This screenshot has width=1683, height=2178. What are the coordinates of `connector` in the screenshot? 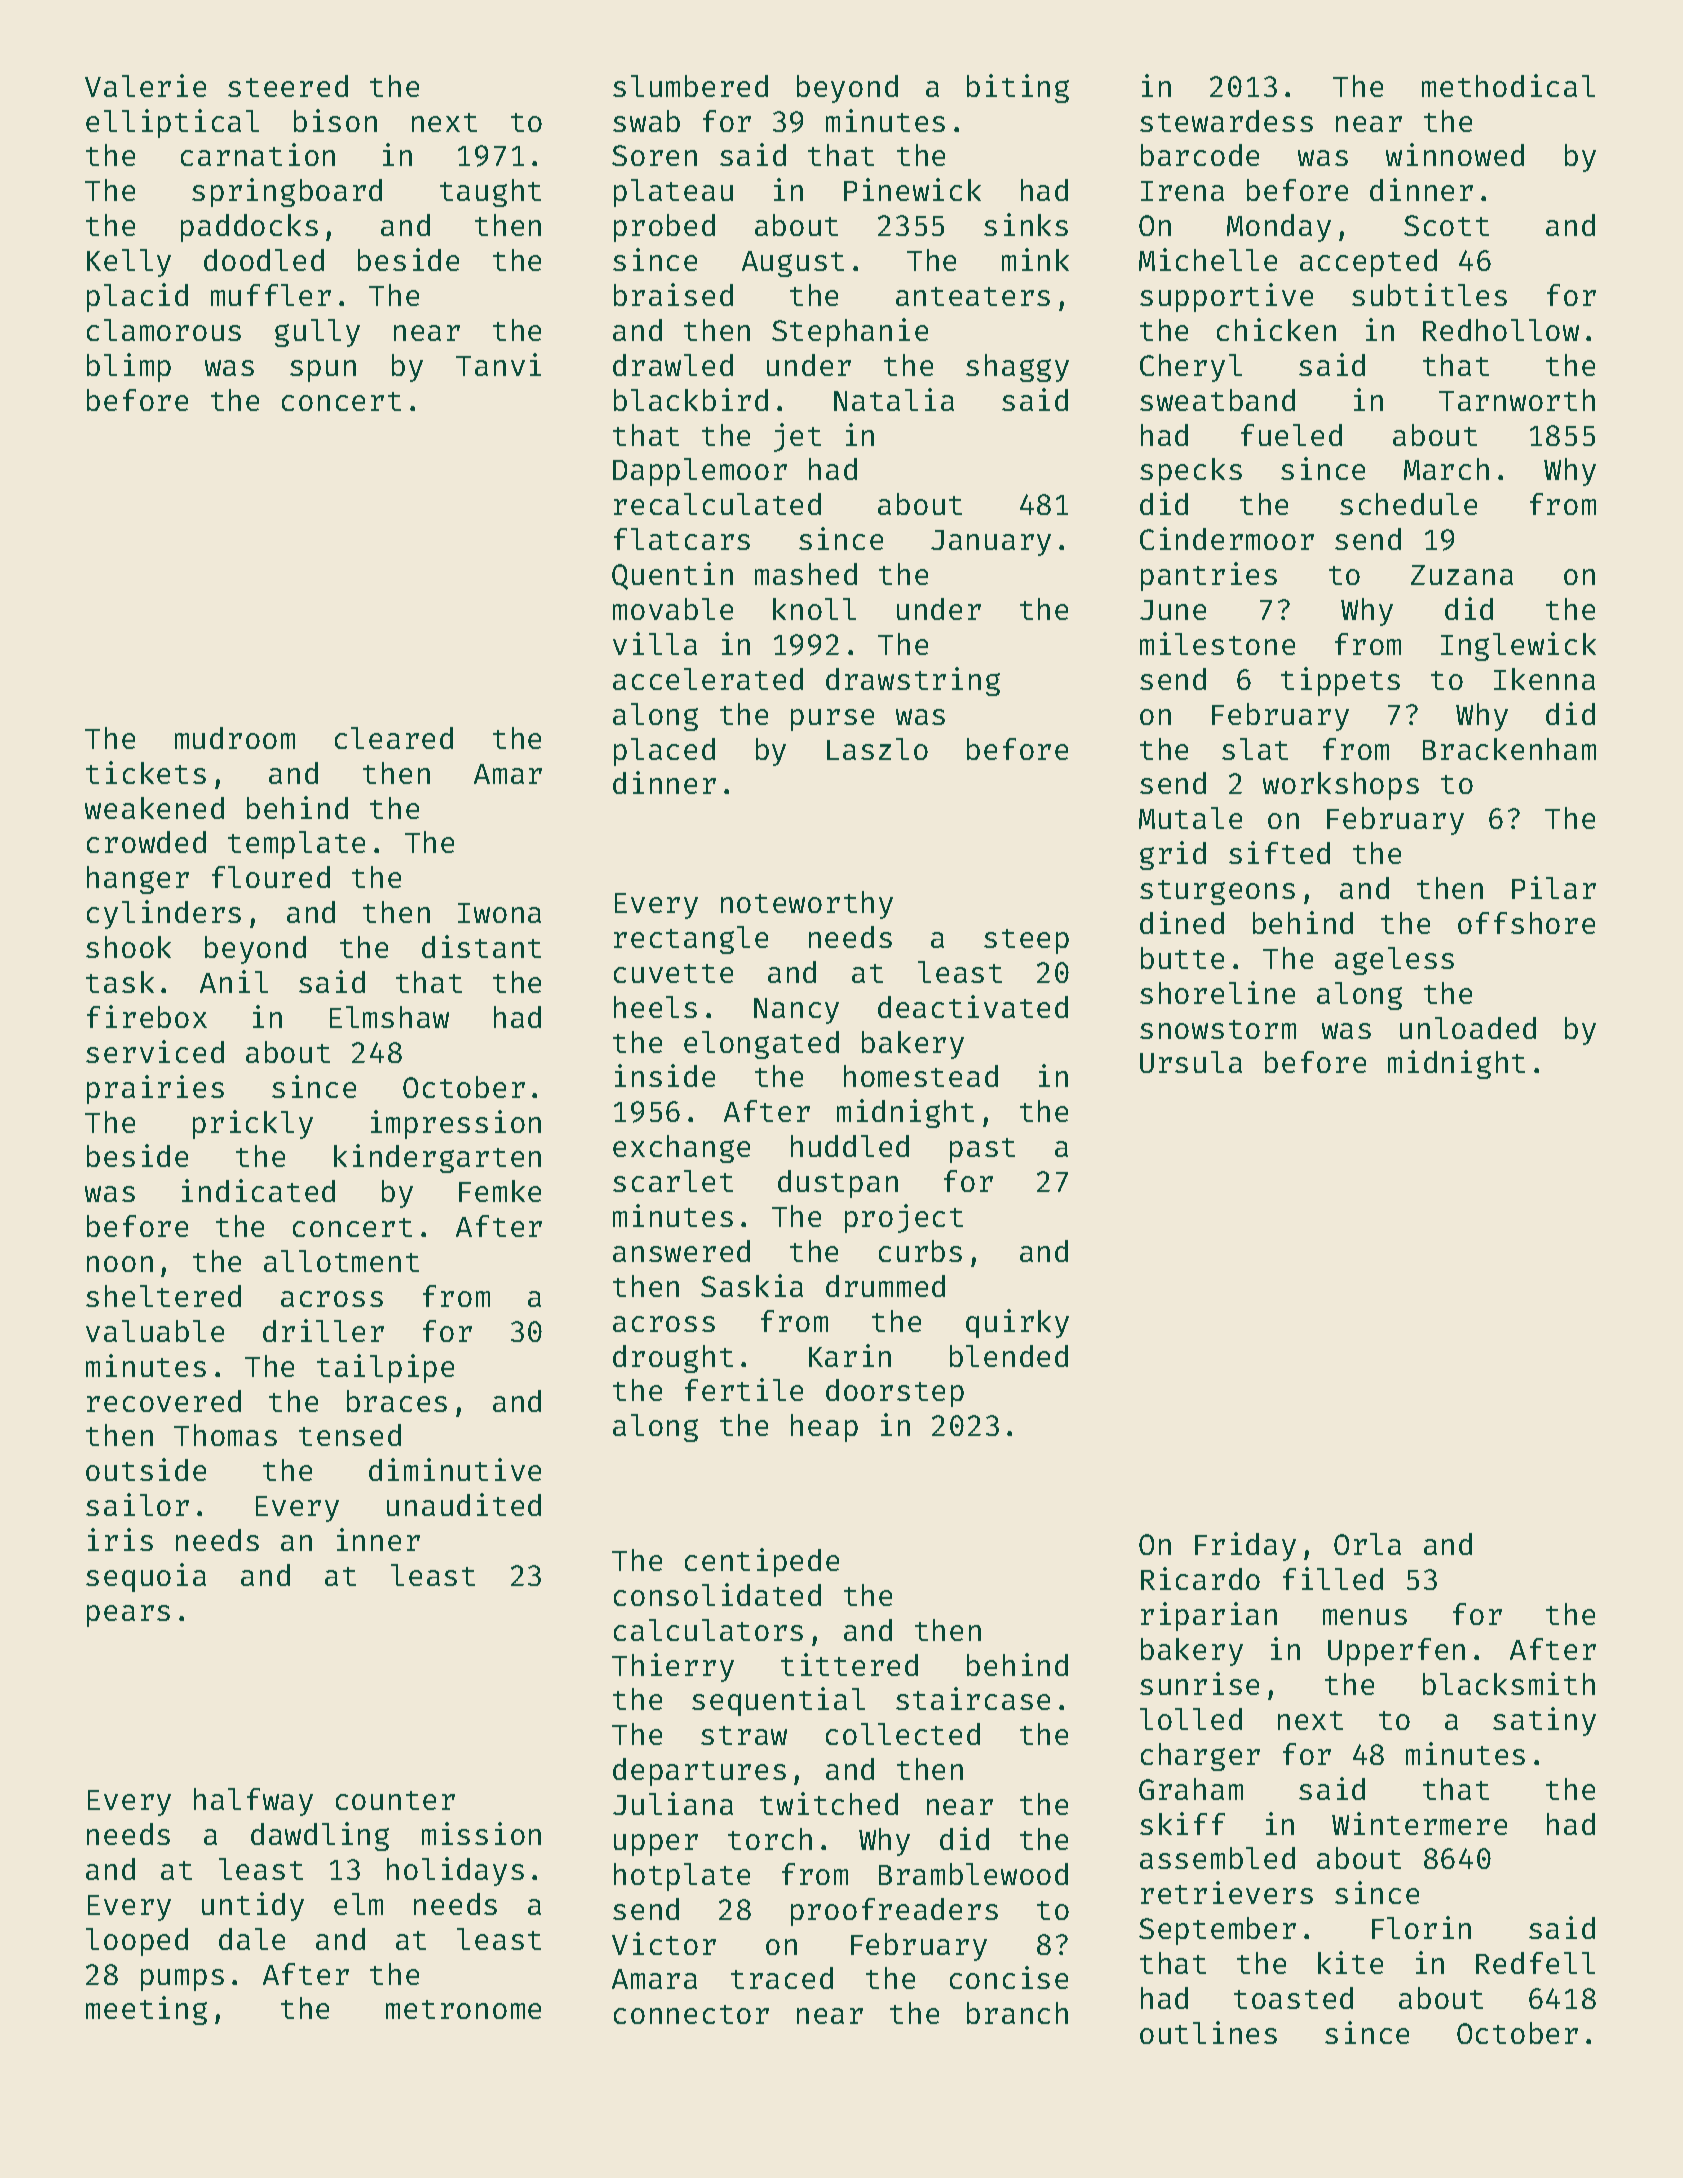 It's located at (691, 2014).
